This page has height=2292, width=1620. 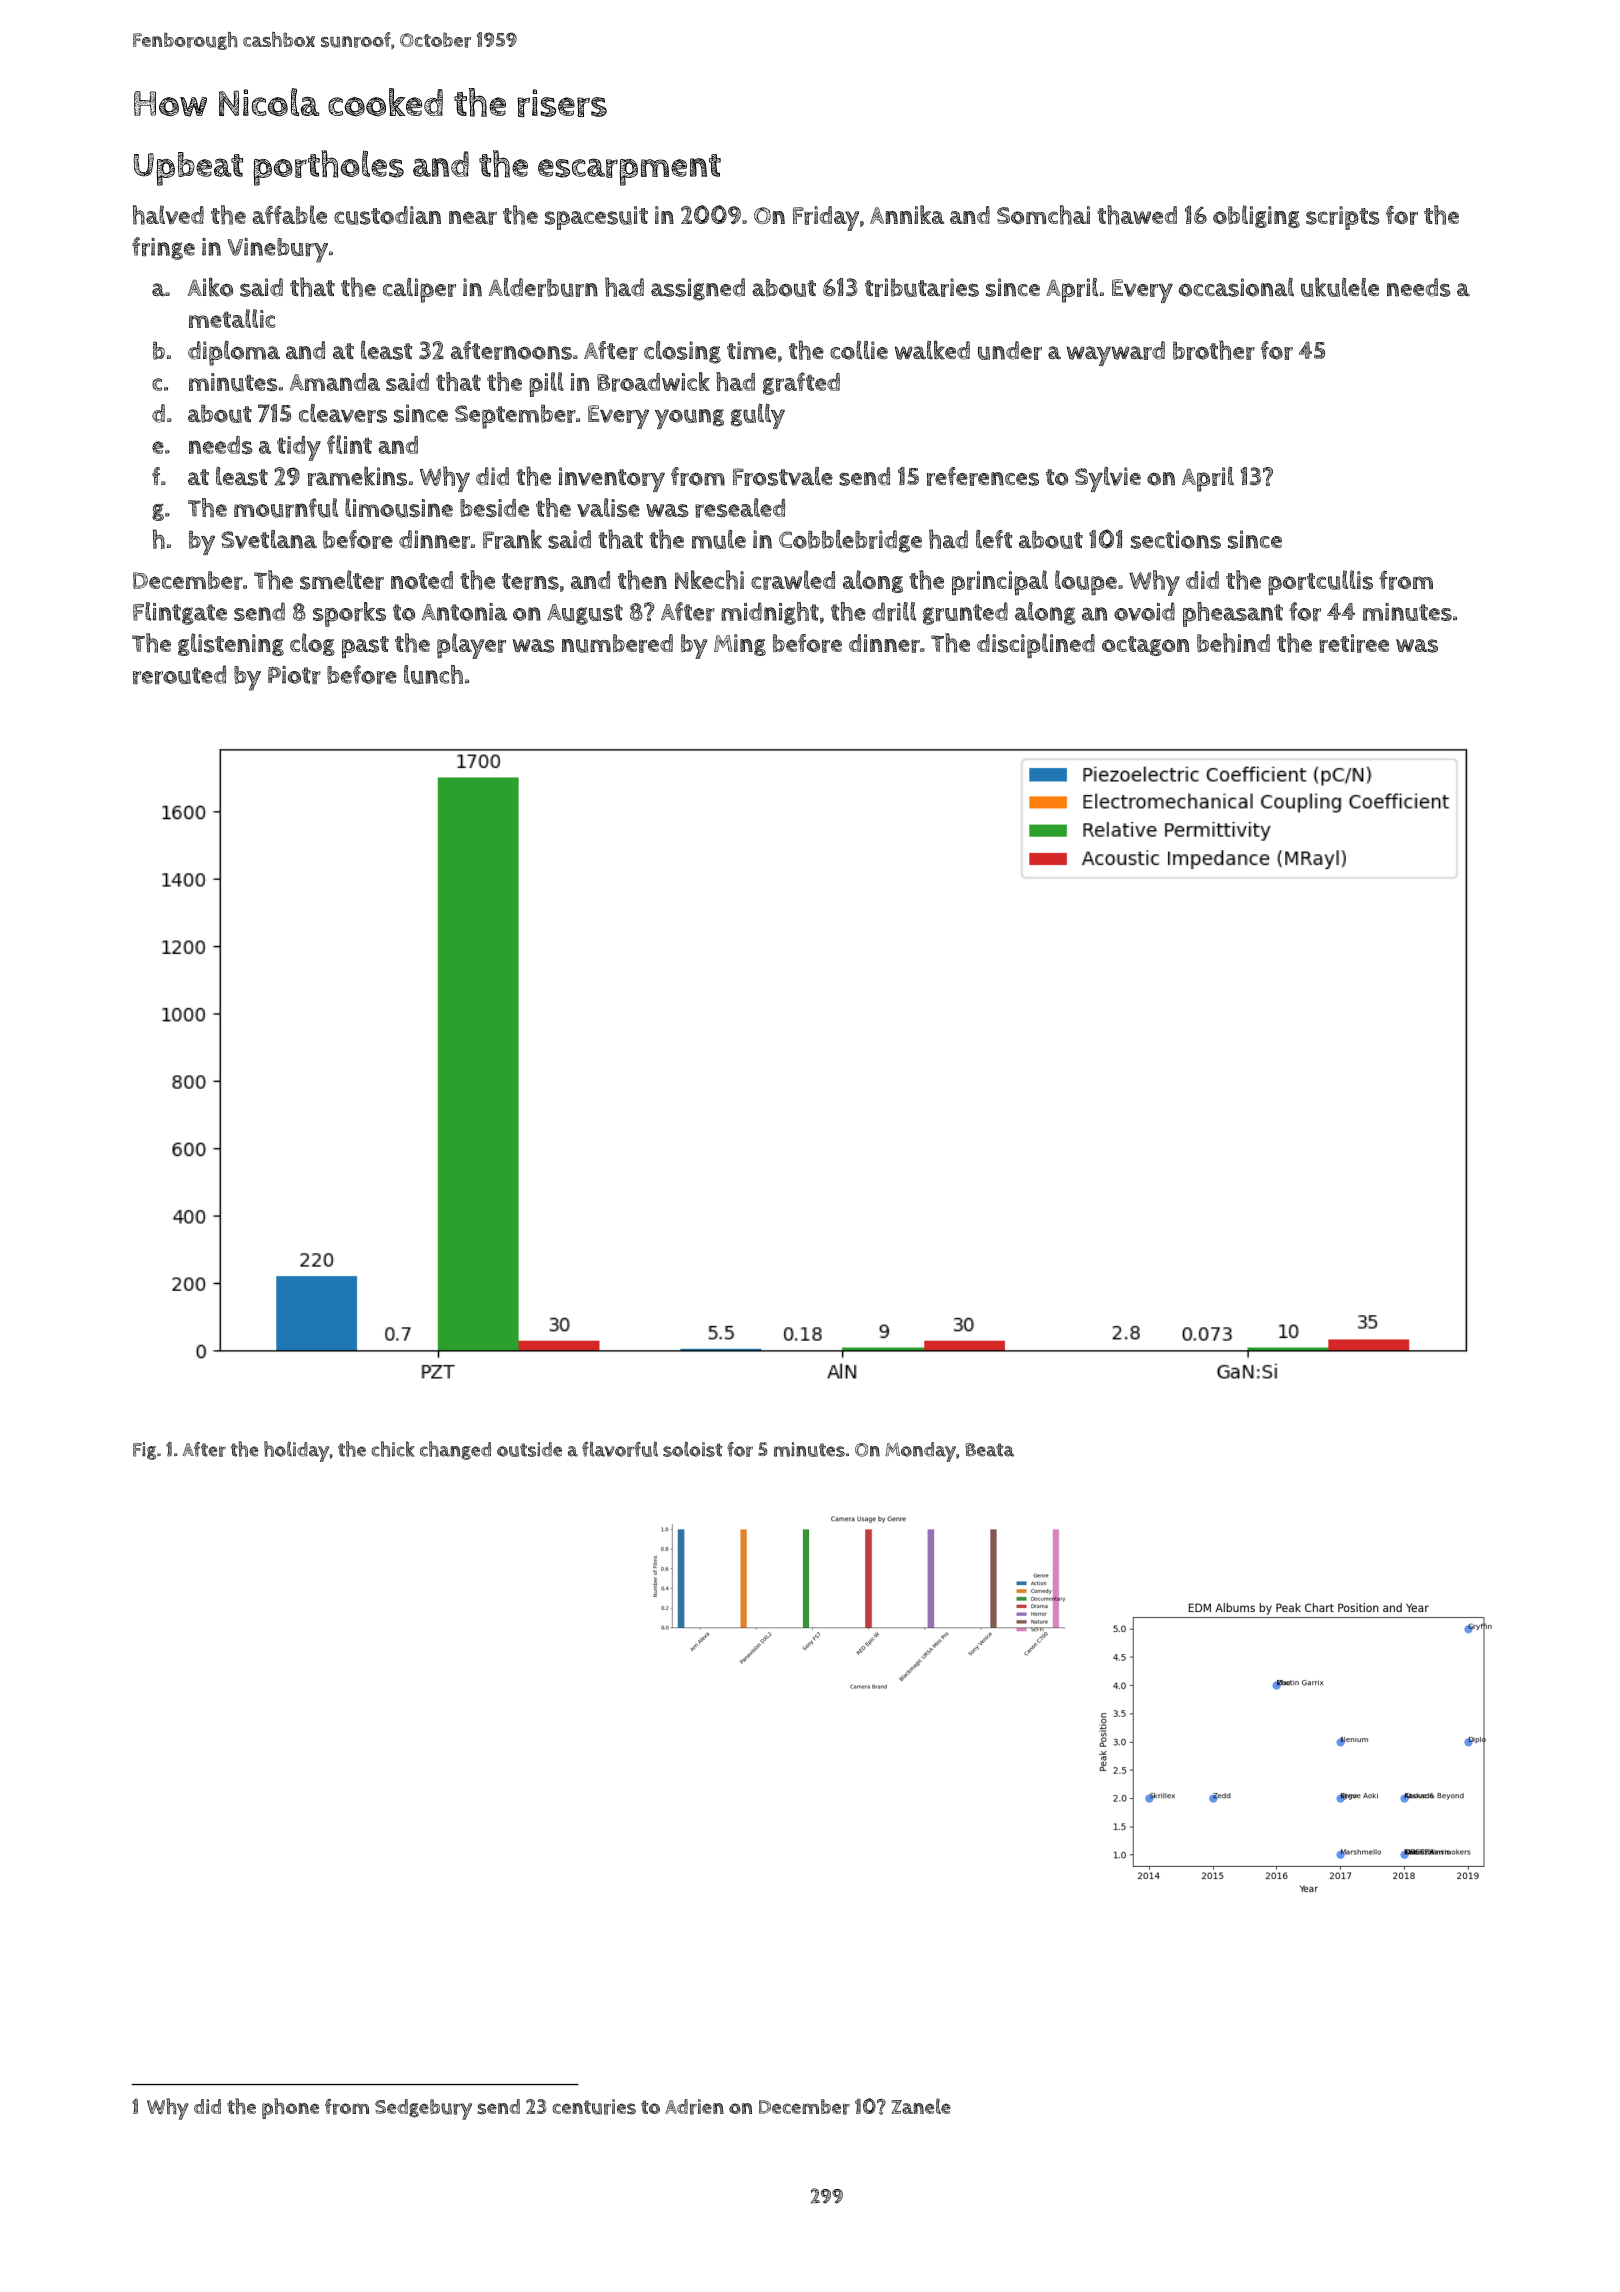 What do you see at coordinates (801, 383) in the page?
I see `grafted` at bounding box center [801, 383].
